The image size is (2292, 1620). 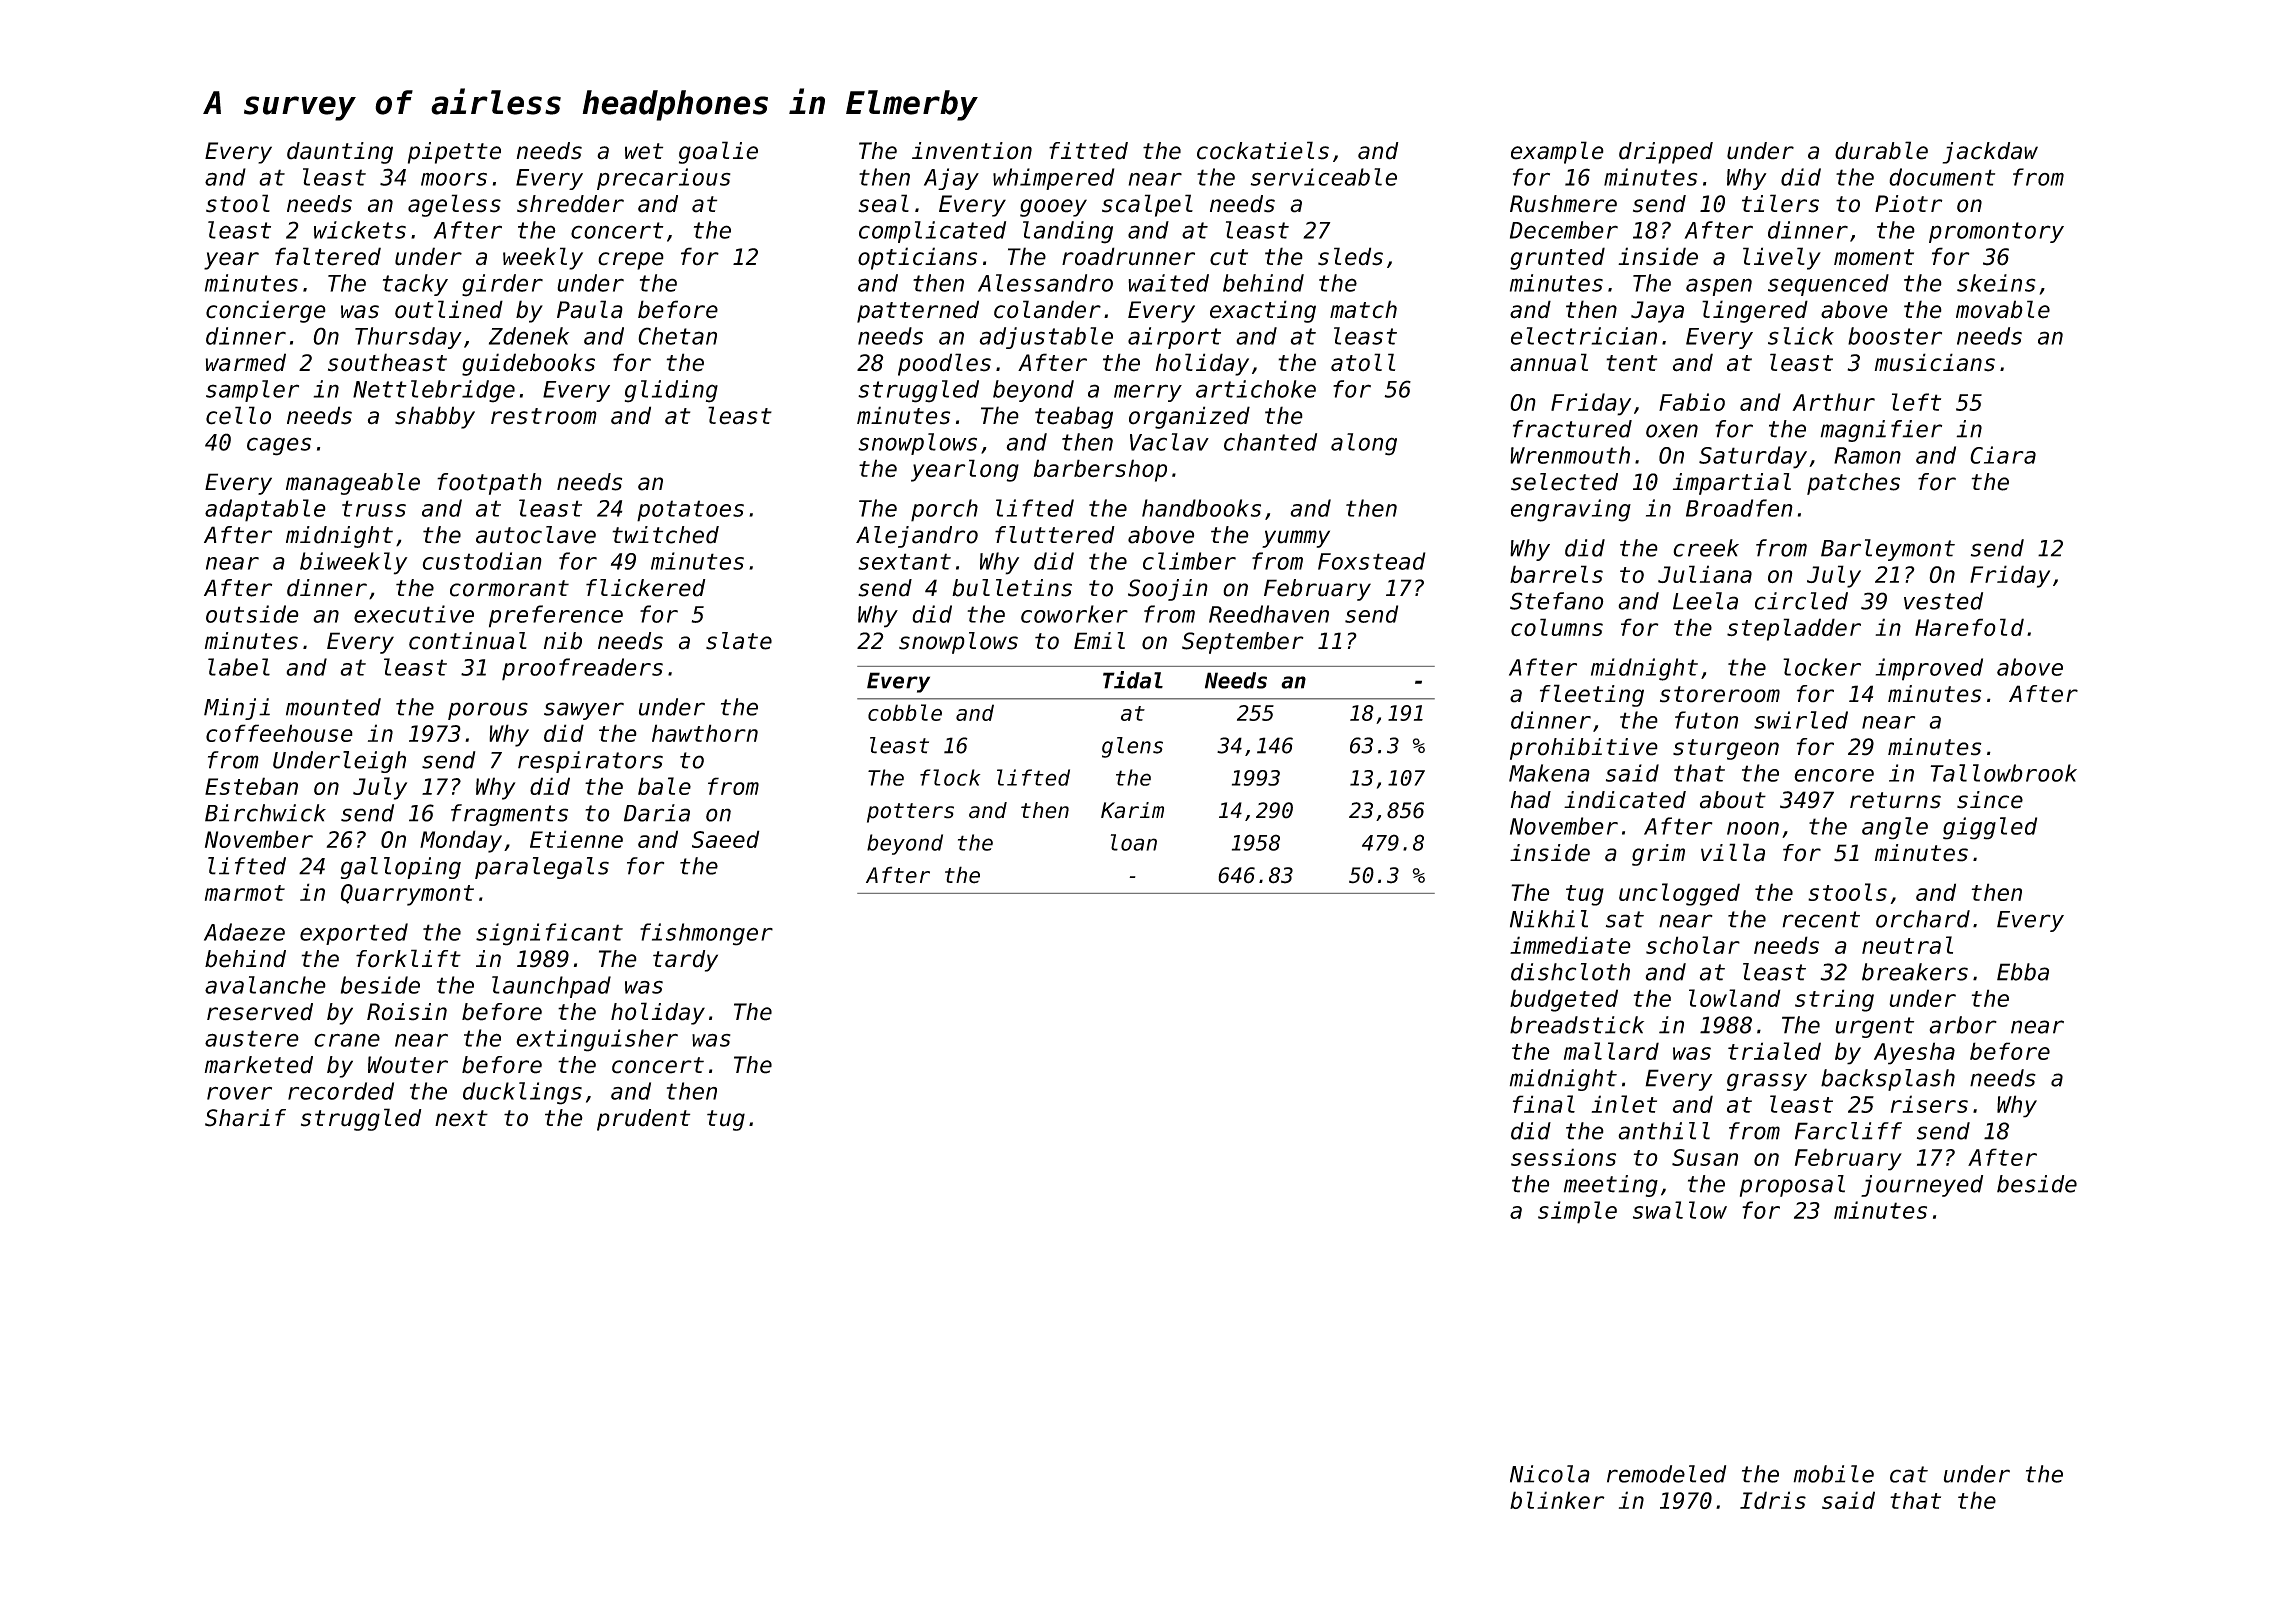 What do you see at coordinates (266, 311) in the document?
I see `concierge` at bounding box center [266, 311].
